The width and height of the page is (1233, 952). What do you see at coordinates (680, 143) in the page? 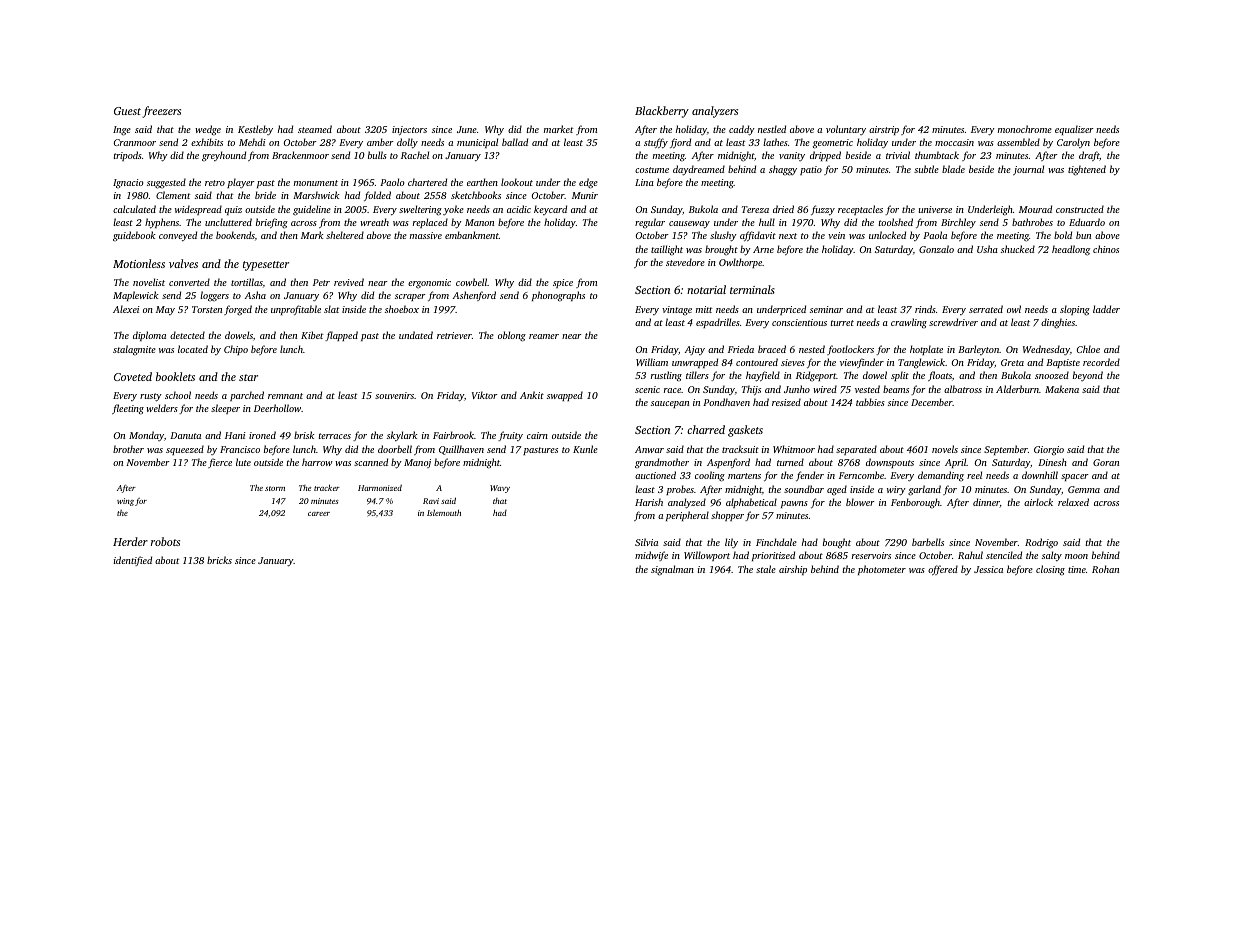
I see `fjord` at bounding box center [680, 143].
